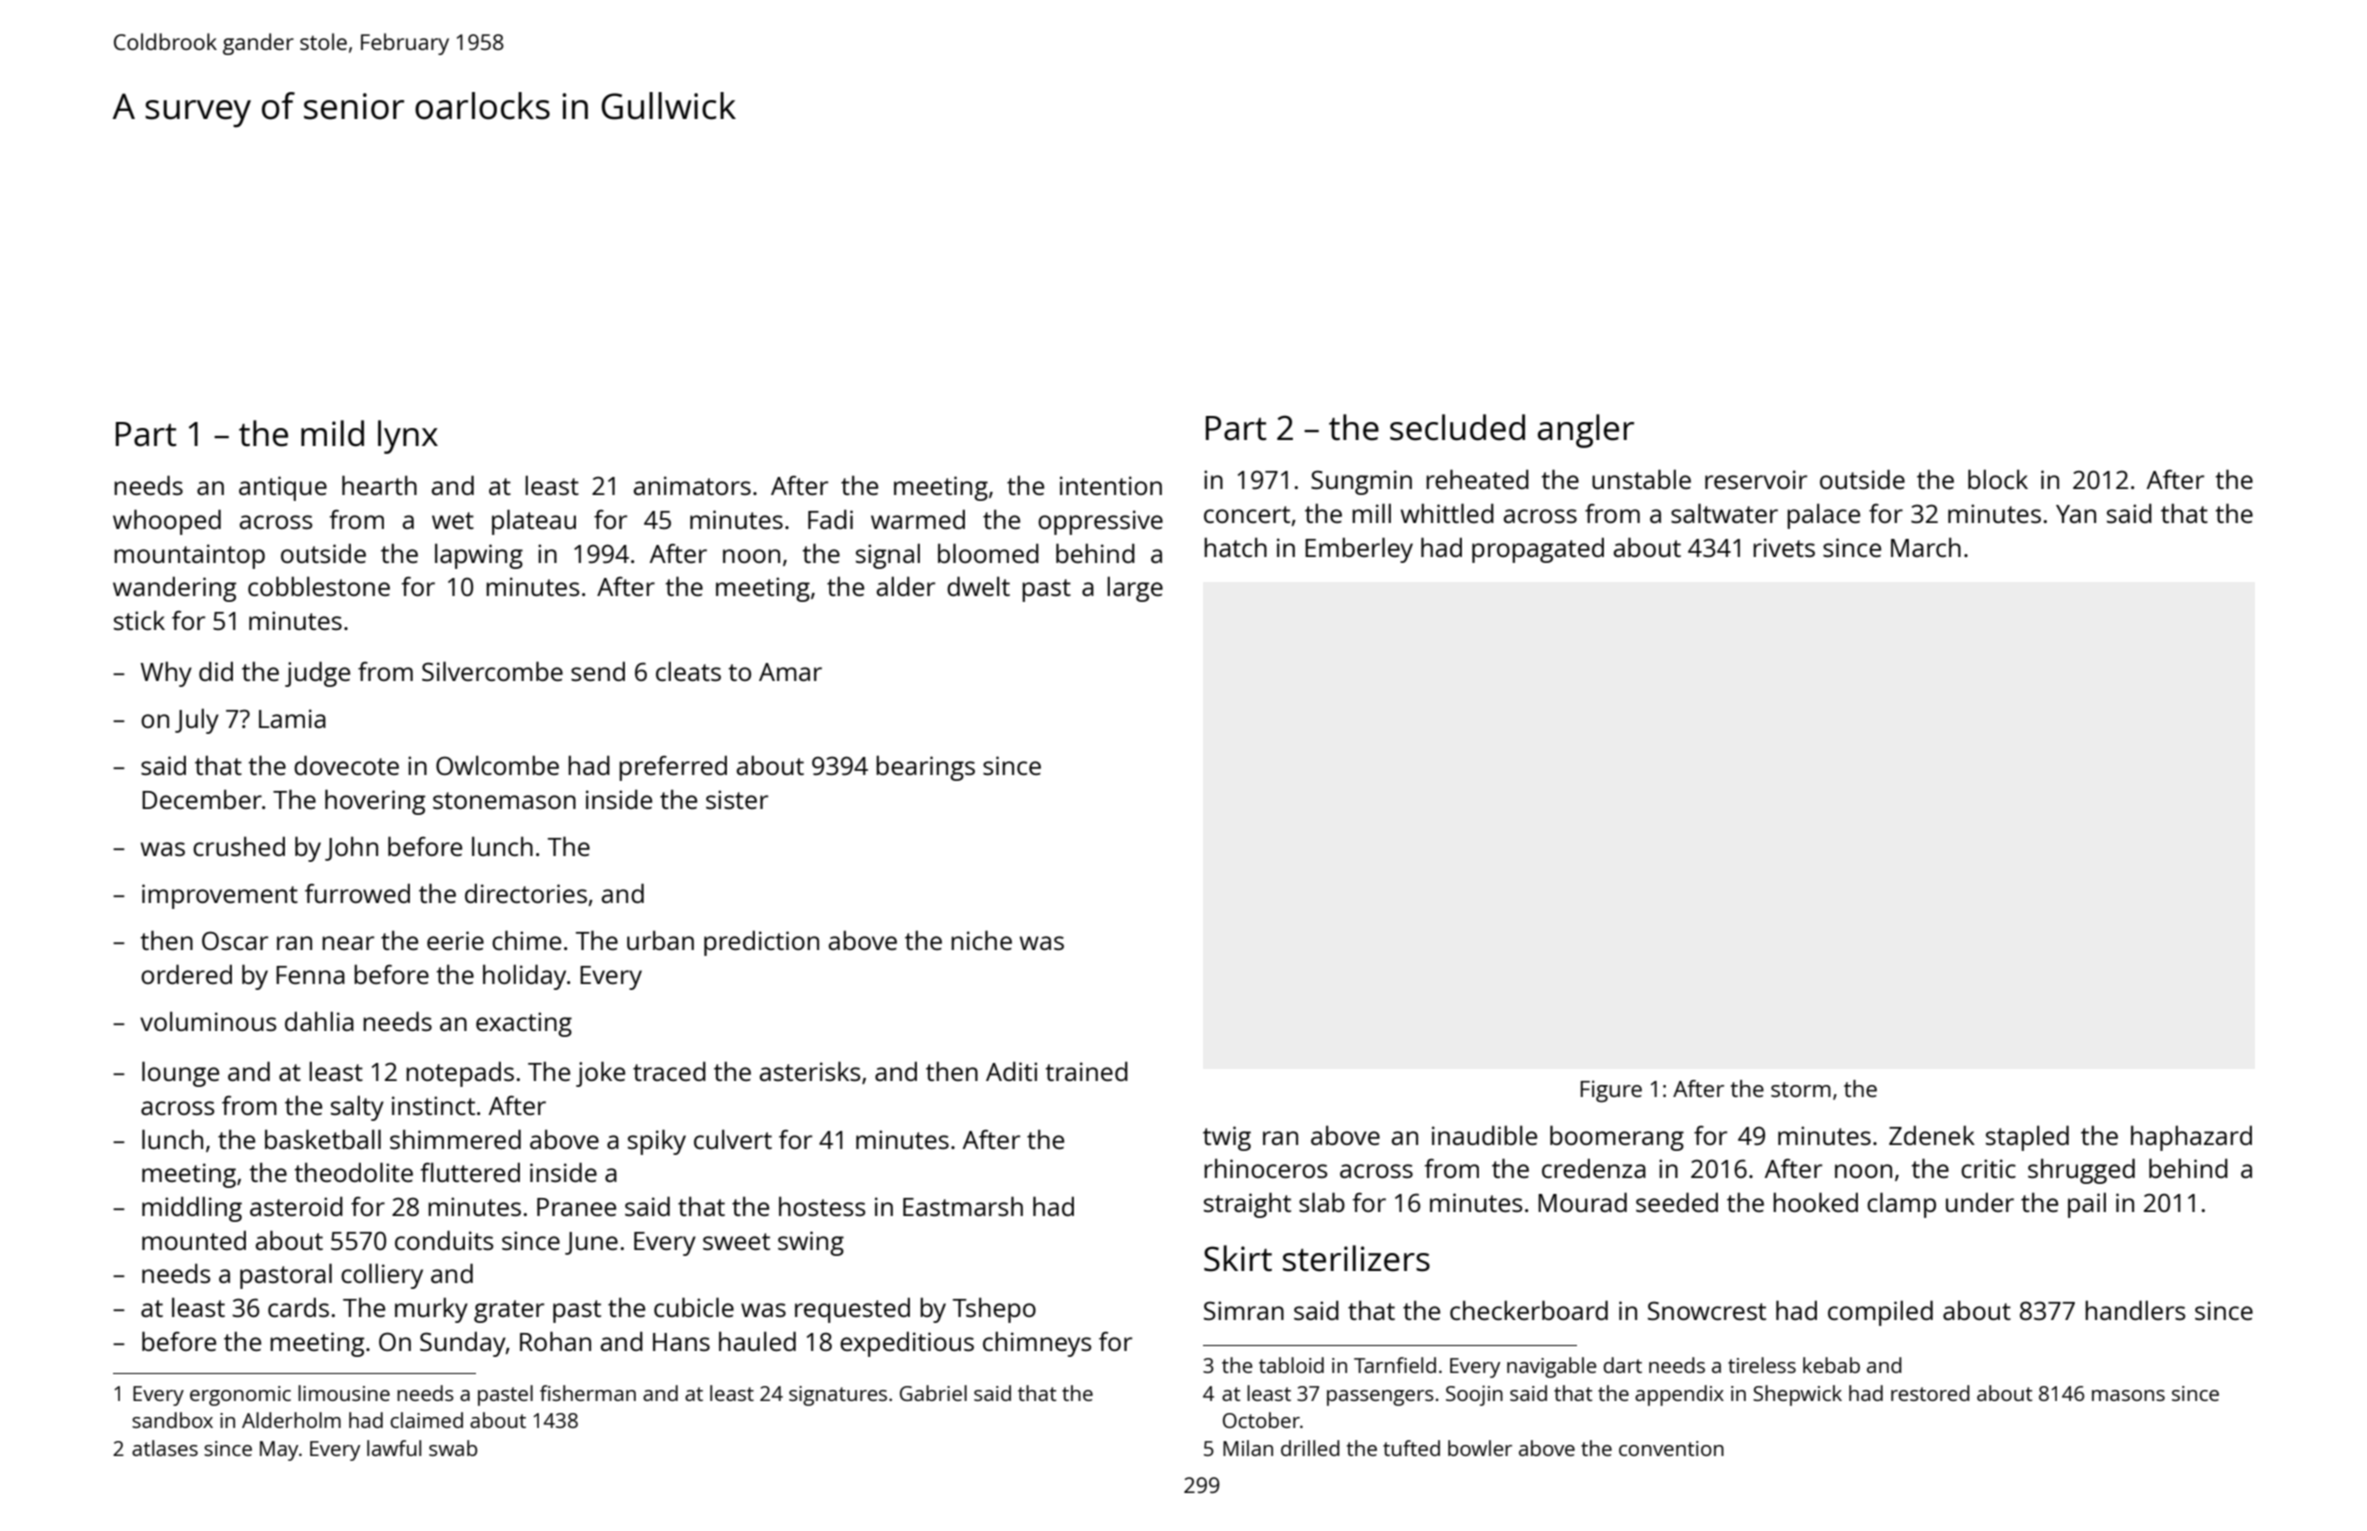  Describe the element at coordinates (810, 1071) in the screenshot. I see `asterisks` at that location.
